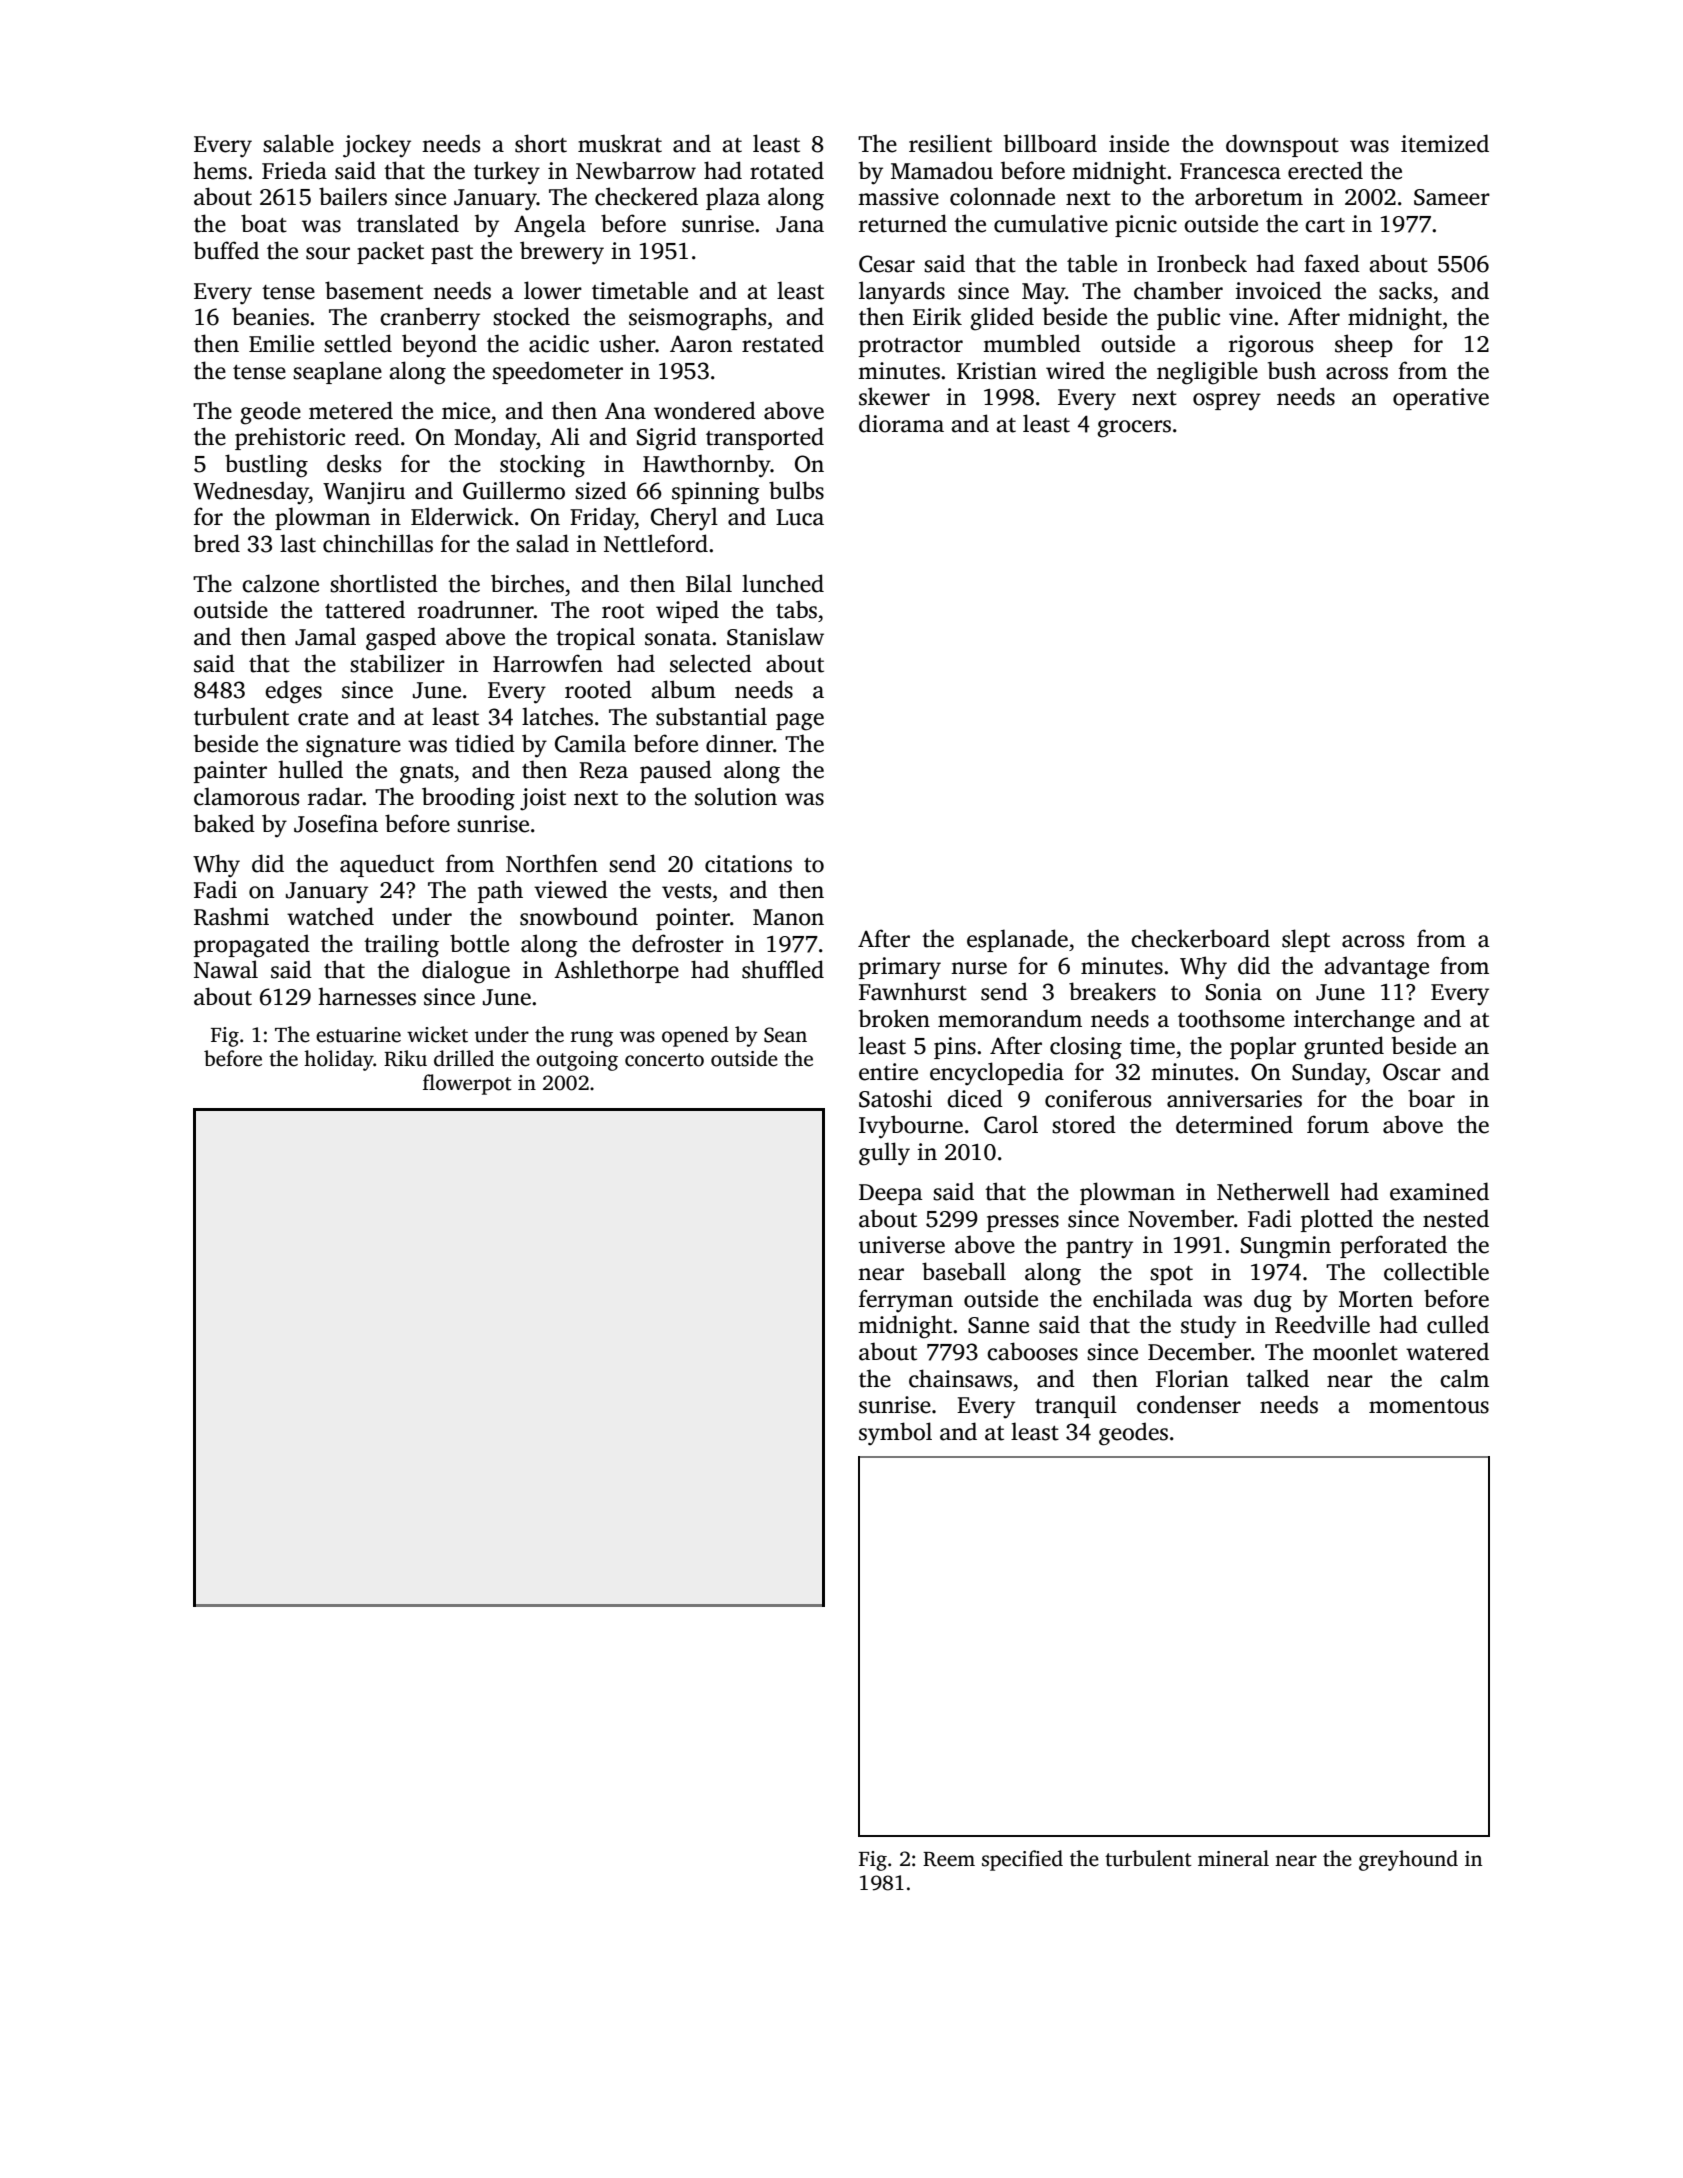  I want to click on grocers, so click(1134, 429).
